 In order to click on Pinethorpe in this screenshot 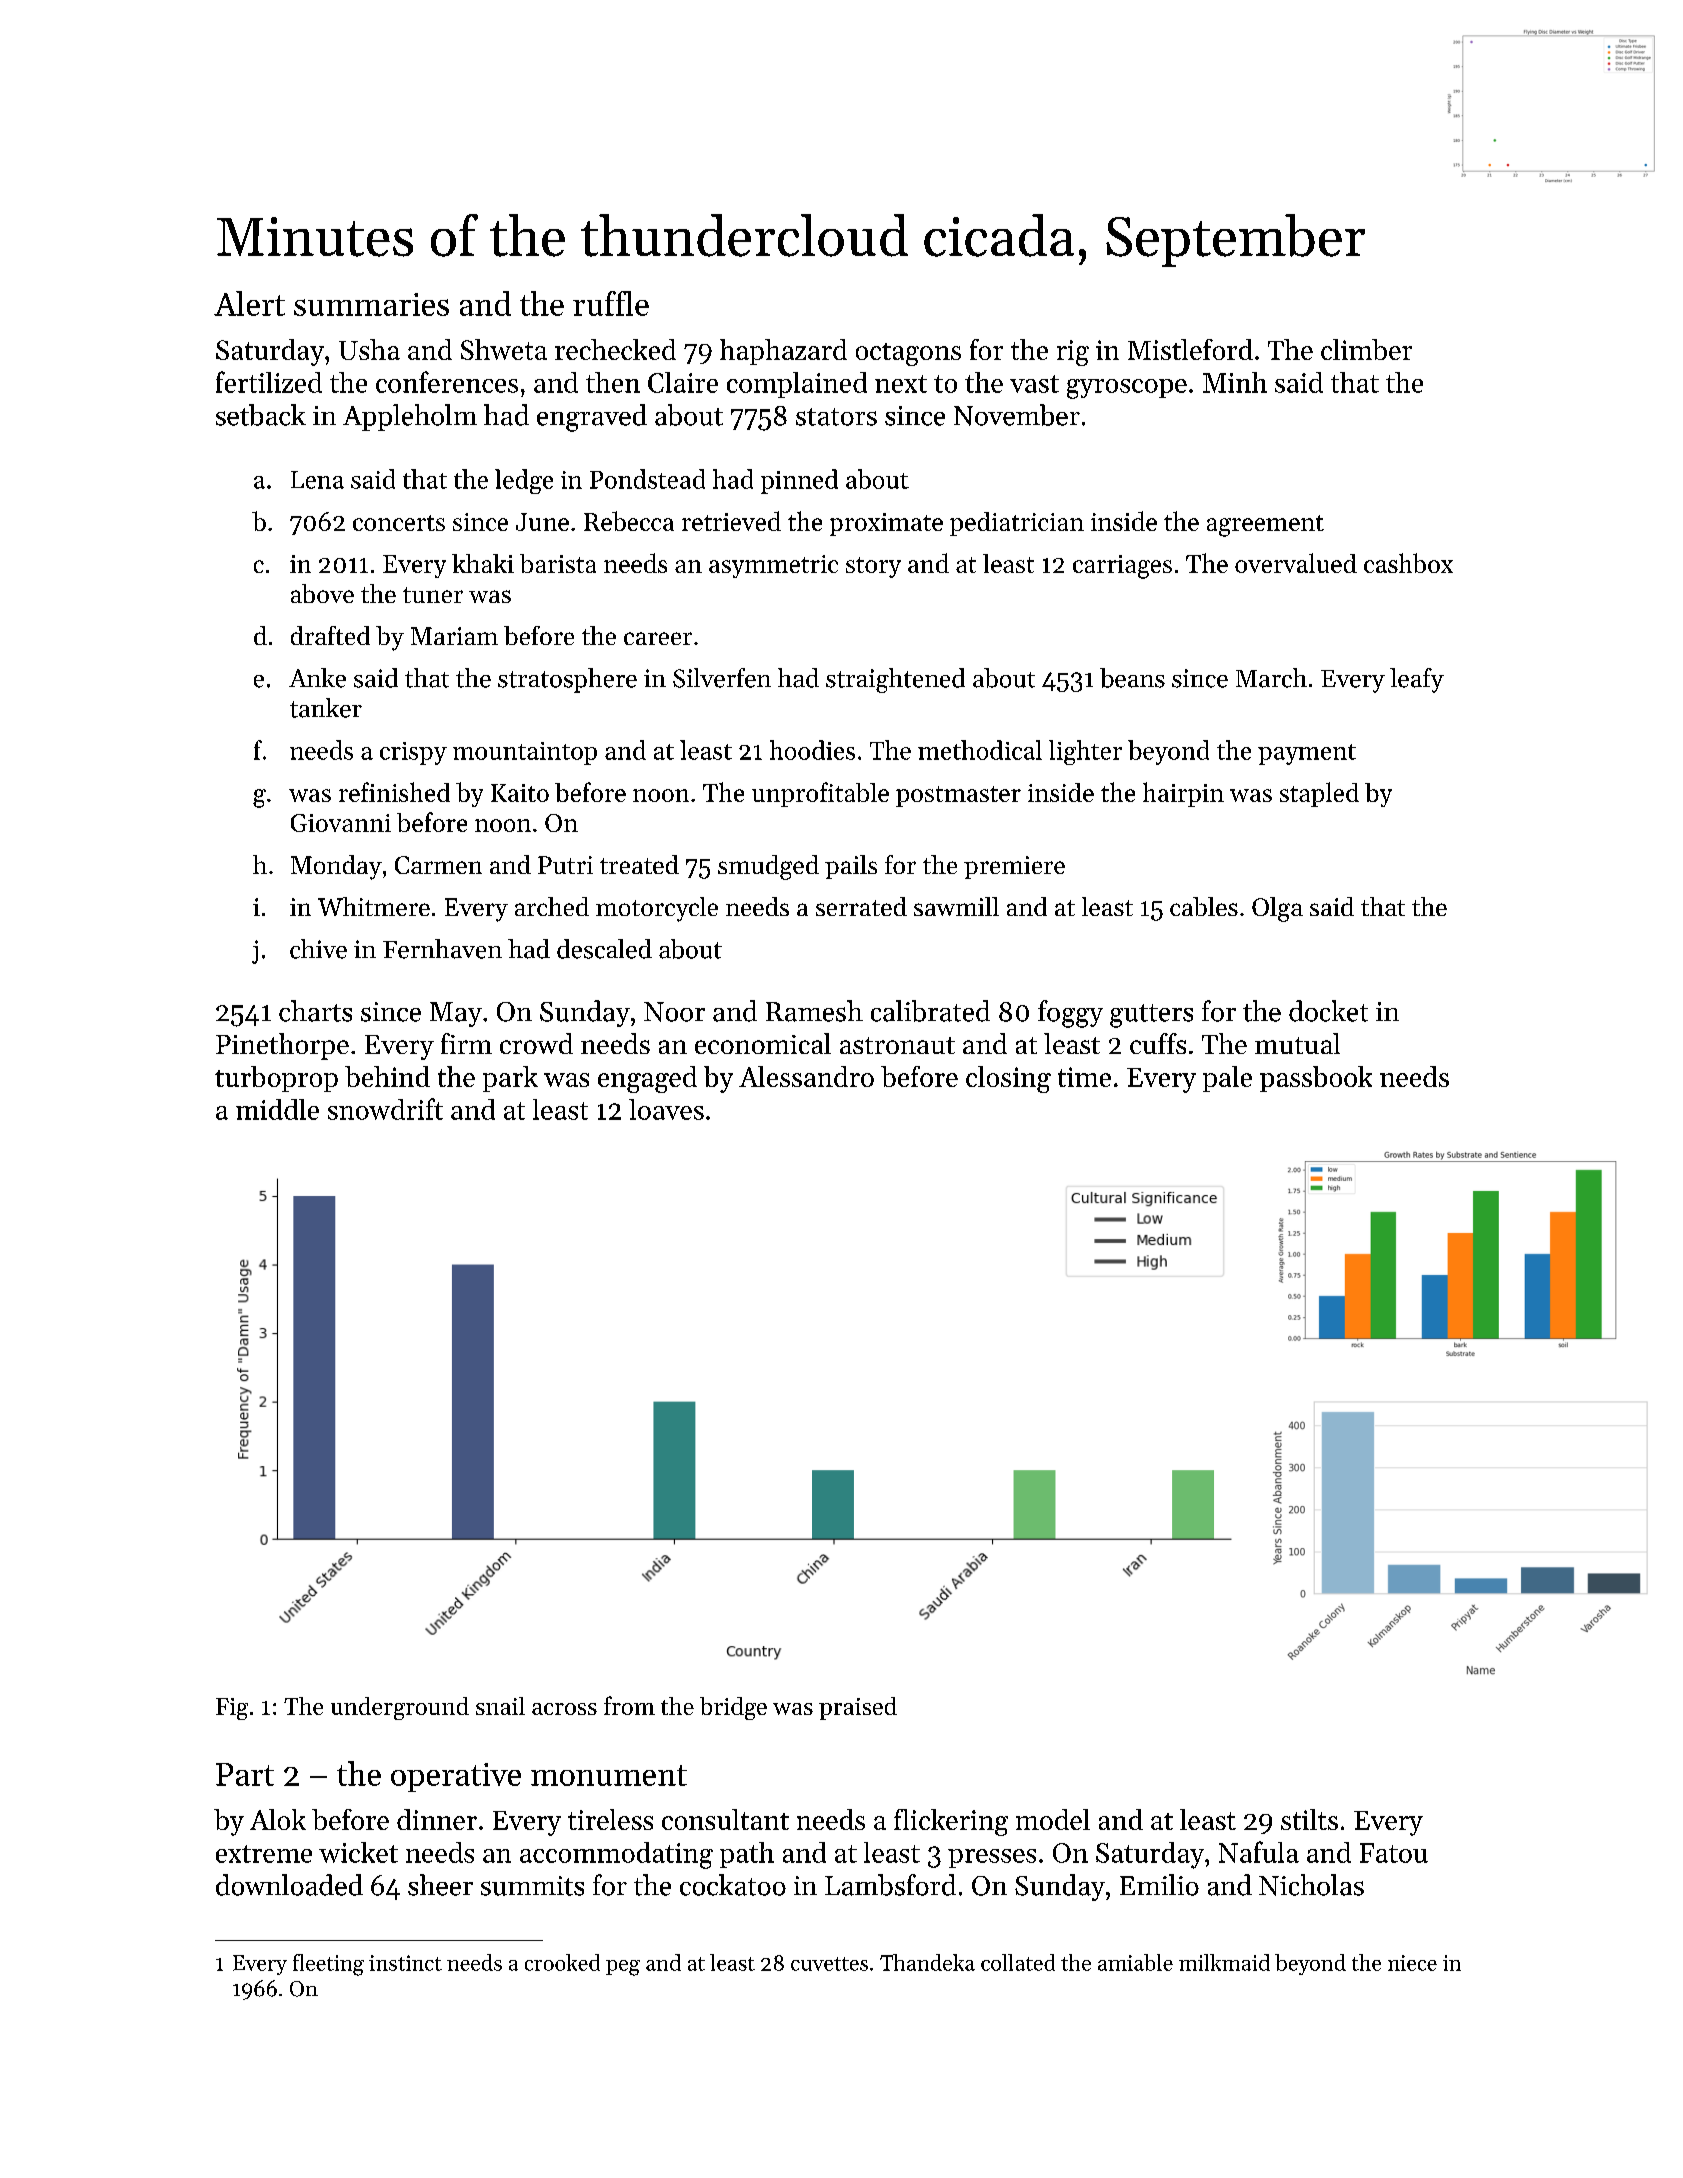, I will do `click(282, 1046)`.
